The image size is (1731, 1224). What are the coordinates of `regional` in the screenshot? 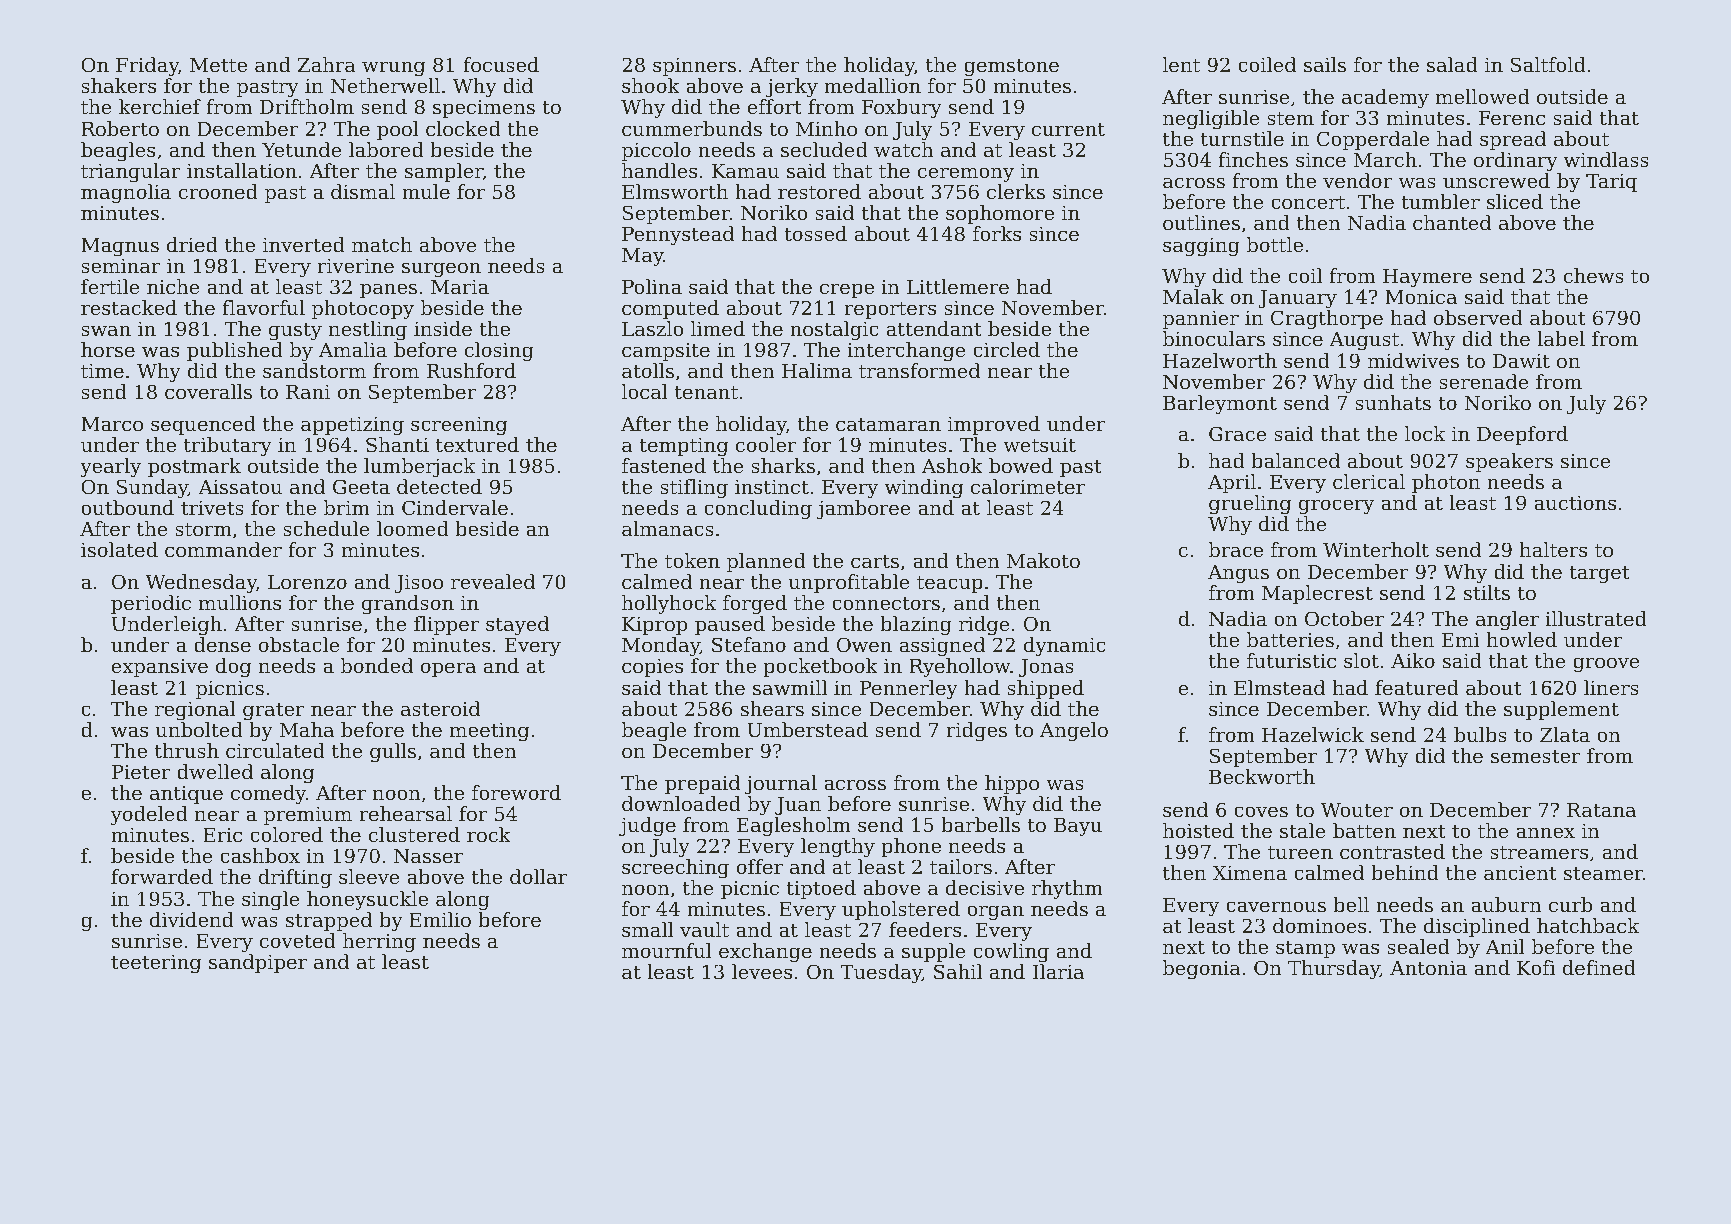 It's located at (195, 711).
